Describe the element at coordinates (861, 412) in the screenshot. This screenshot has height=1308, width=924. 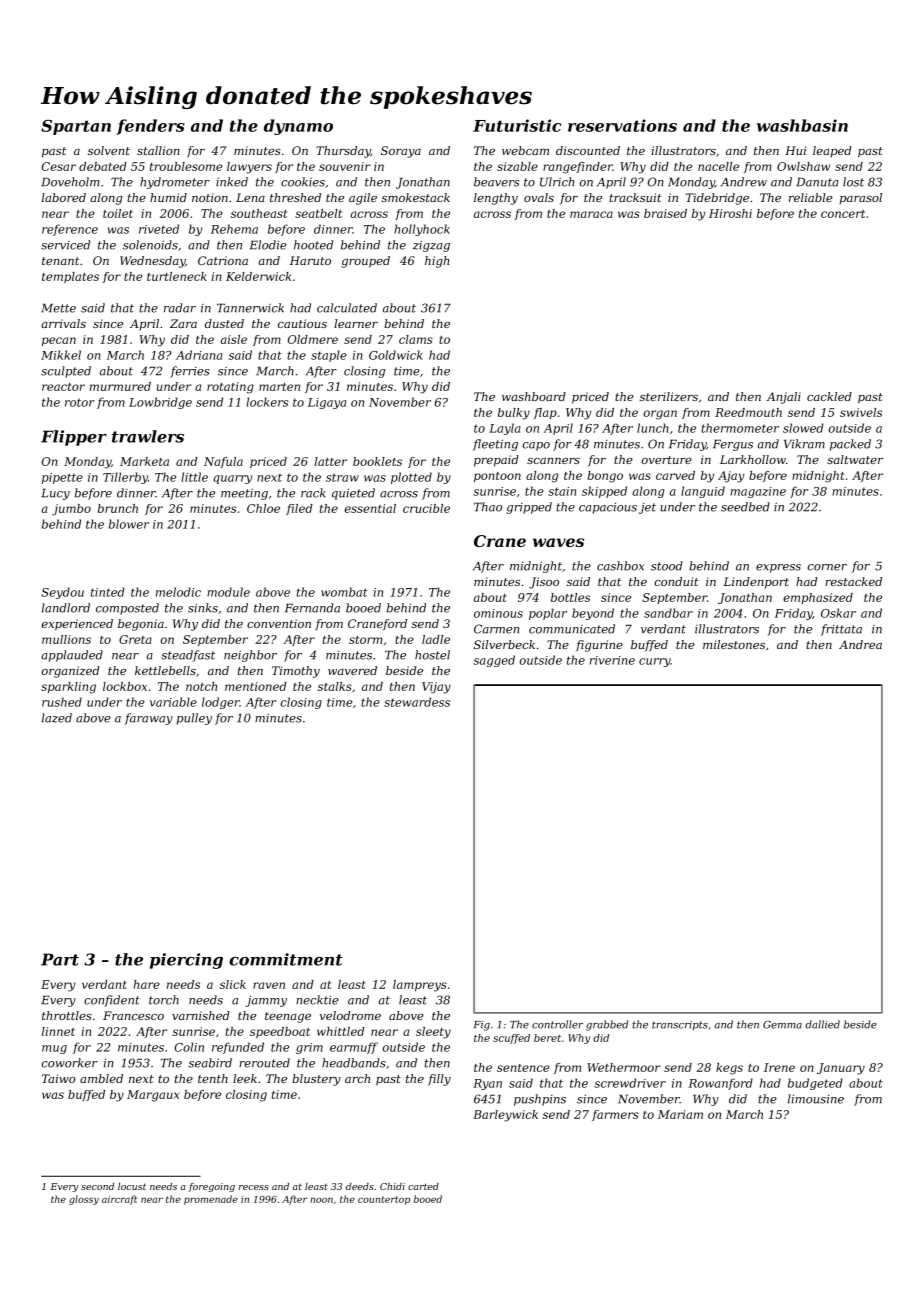
I see `swivels` at that location.
